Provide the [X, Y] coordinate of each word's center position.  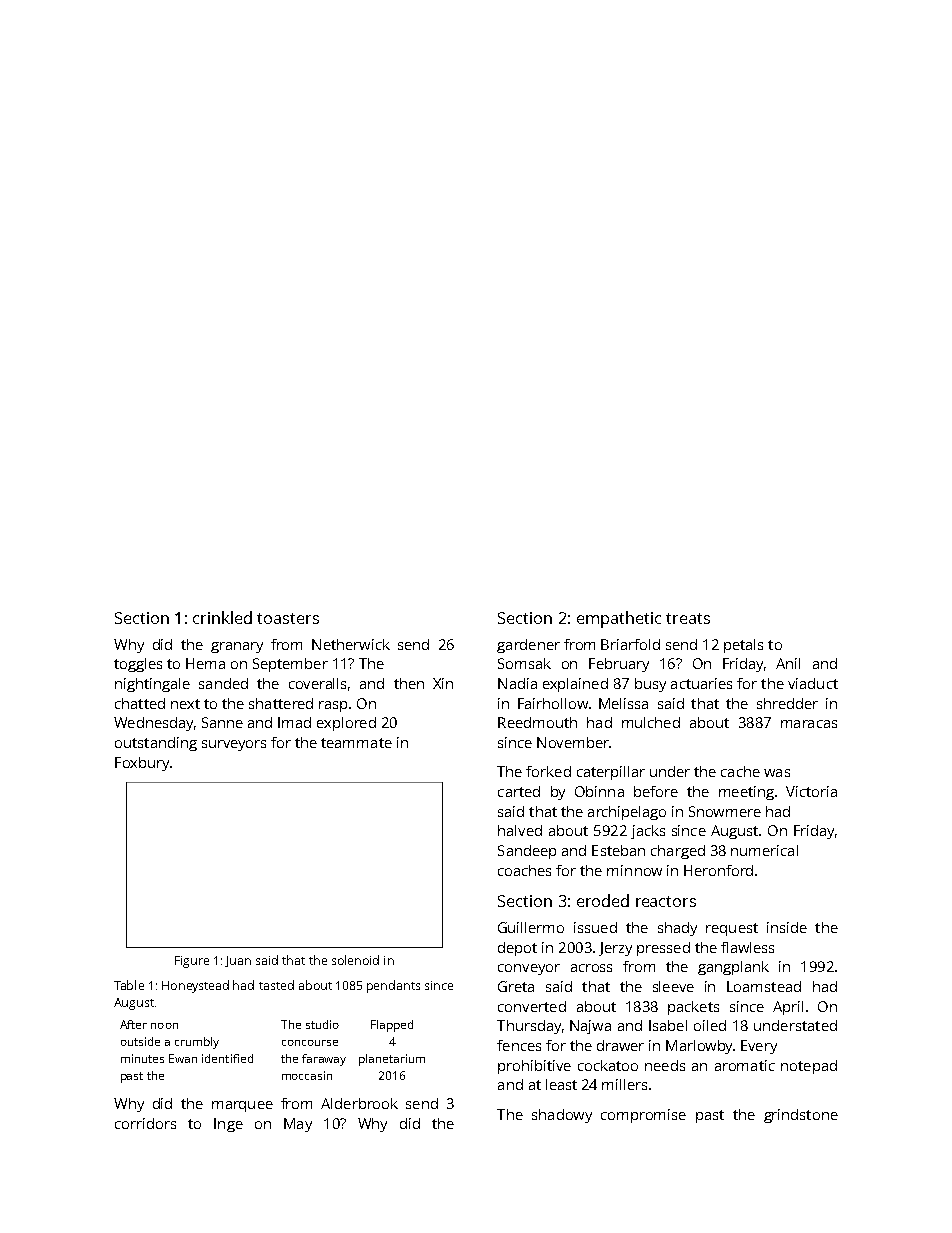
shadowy [562, 1116]
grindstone [801, 1116]
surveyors [234, 745]
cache [740, 771]
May [298, 1125]
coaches [524, 870]
